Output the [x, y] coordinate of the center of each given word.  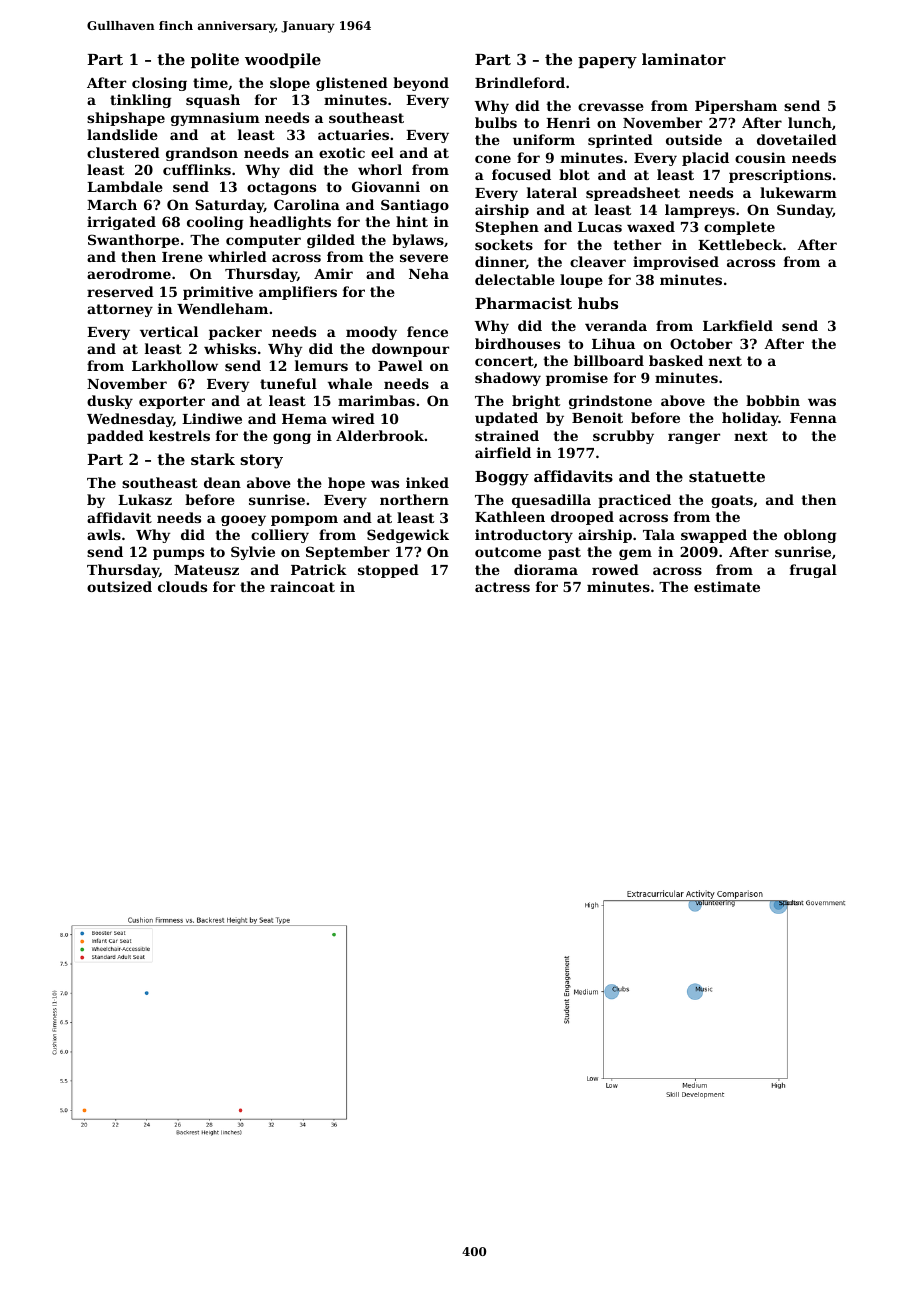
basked [676, 360]
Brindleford [520, 82]
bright [536, 402]
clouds [182, 586]
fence [427, 331]
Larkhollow [175, 365]
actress [502, 587]
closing [159, 84]
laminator [684, 59]
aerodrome [129, 273]
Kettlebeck [740, 244]
